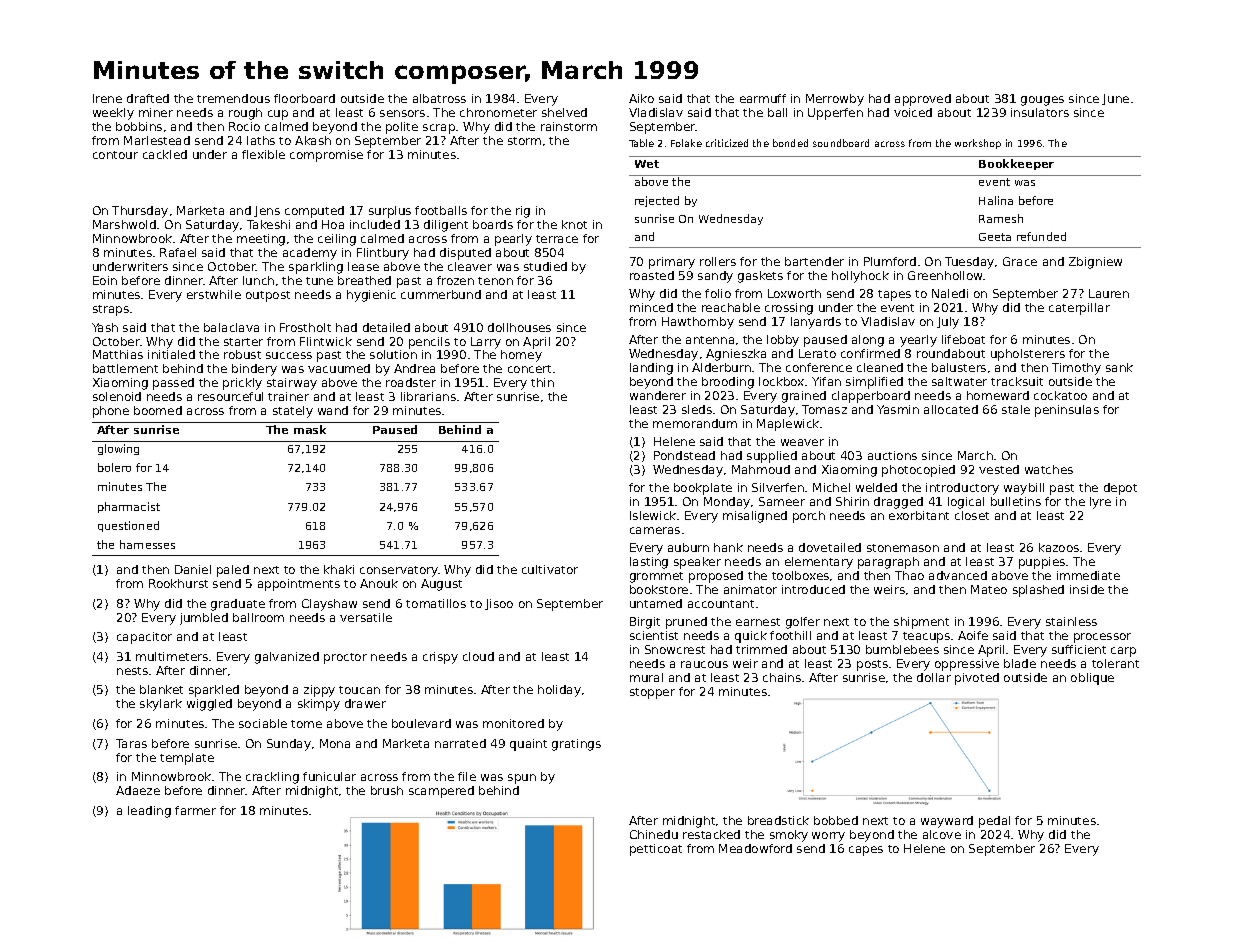 This document has width=1233, height=952. Describe the element at coordinates (439, 98) in the document. I see `albatross` at that location.
